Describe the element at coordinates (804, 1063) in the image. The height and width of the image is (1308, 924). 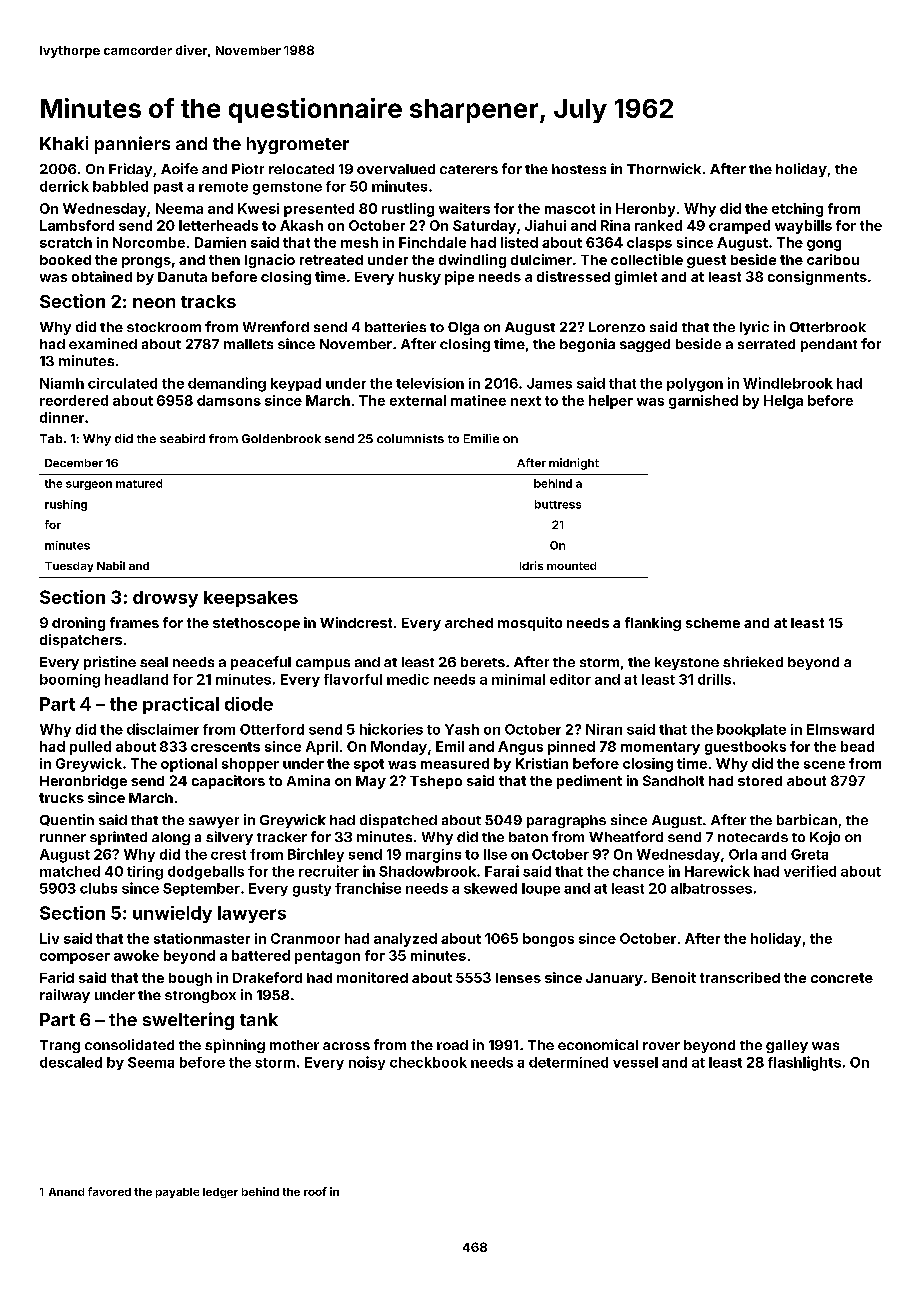
I see `flashlights` at that location.
